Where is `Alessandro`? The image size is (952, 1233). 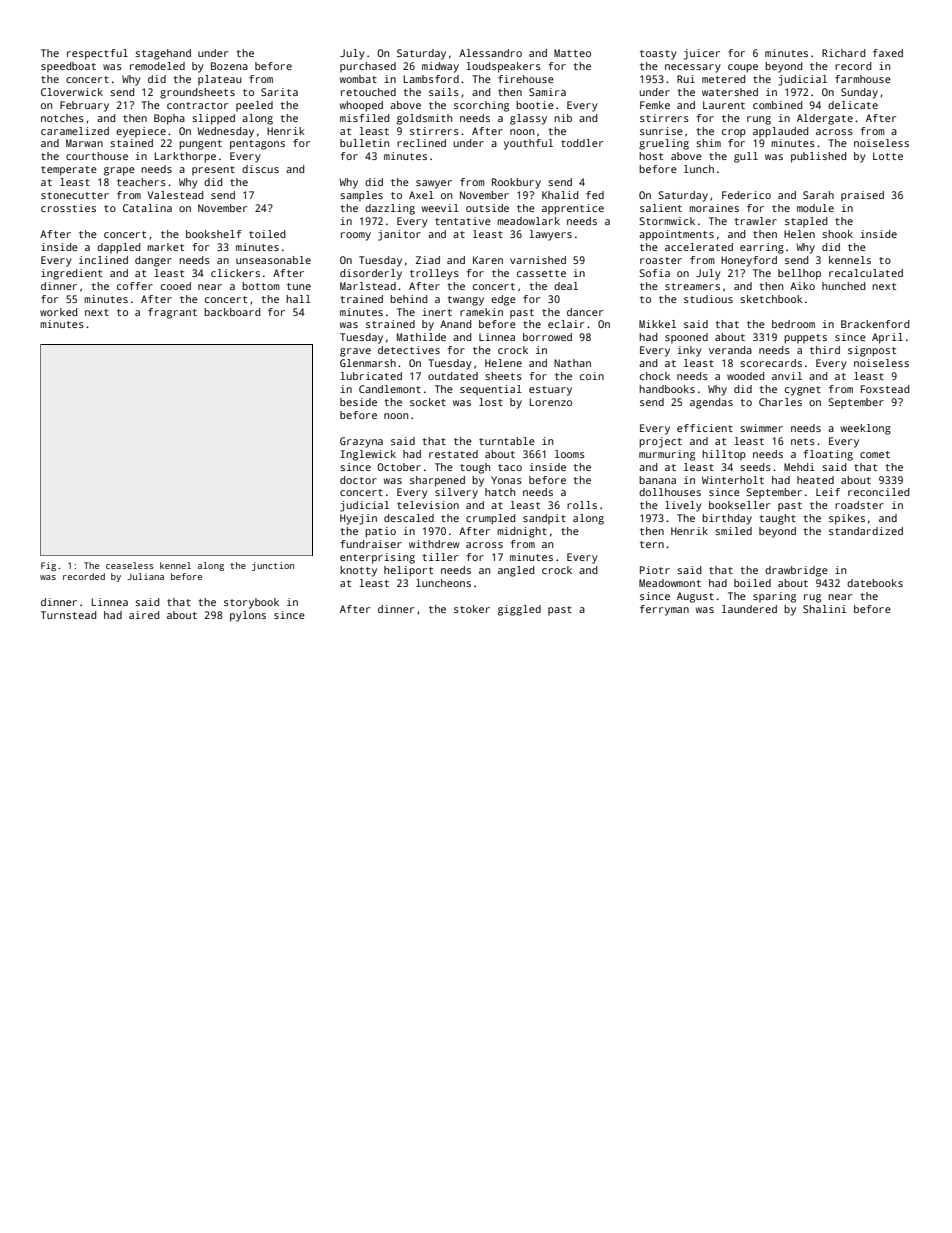
Alessandro is located at coordinates (490, 53).
